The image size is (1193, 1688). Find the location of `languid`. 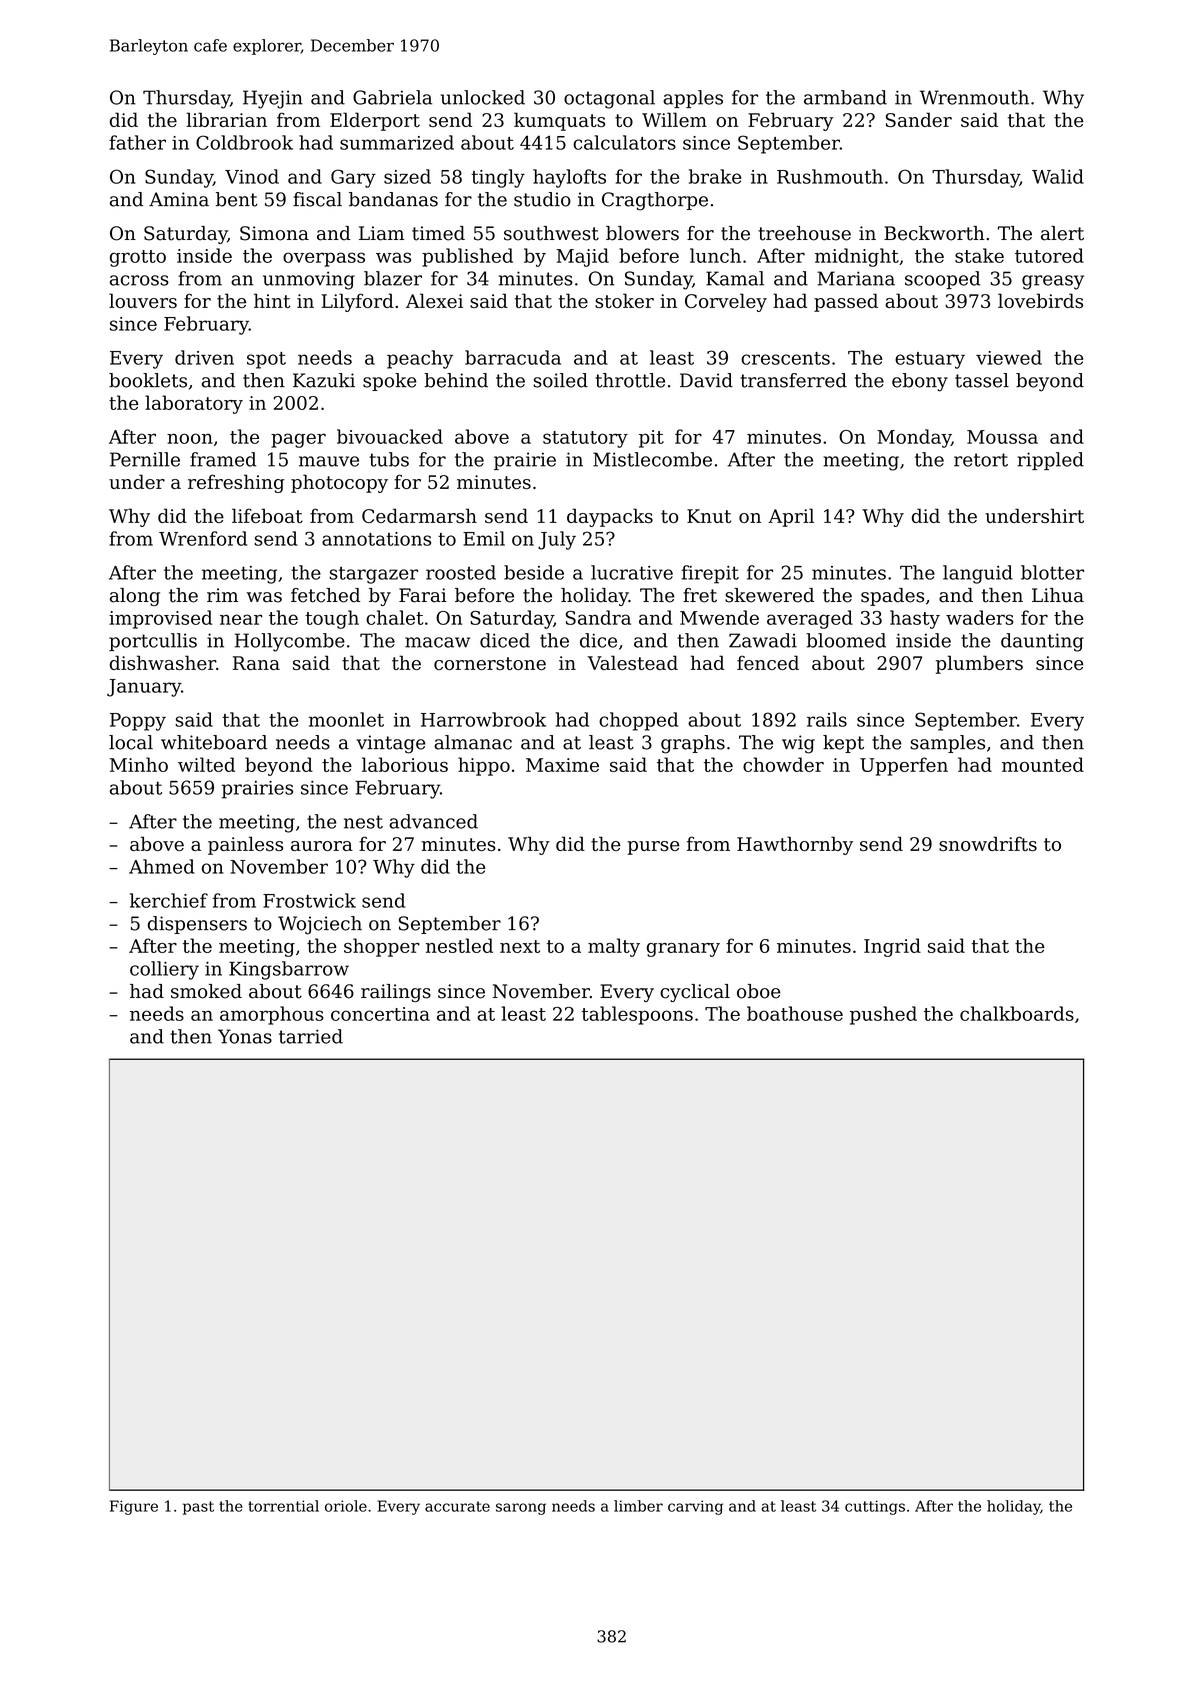

languid is located at coordinates (978, 574).
